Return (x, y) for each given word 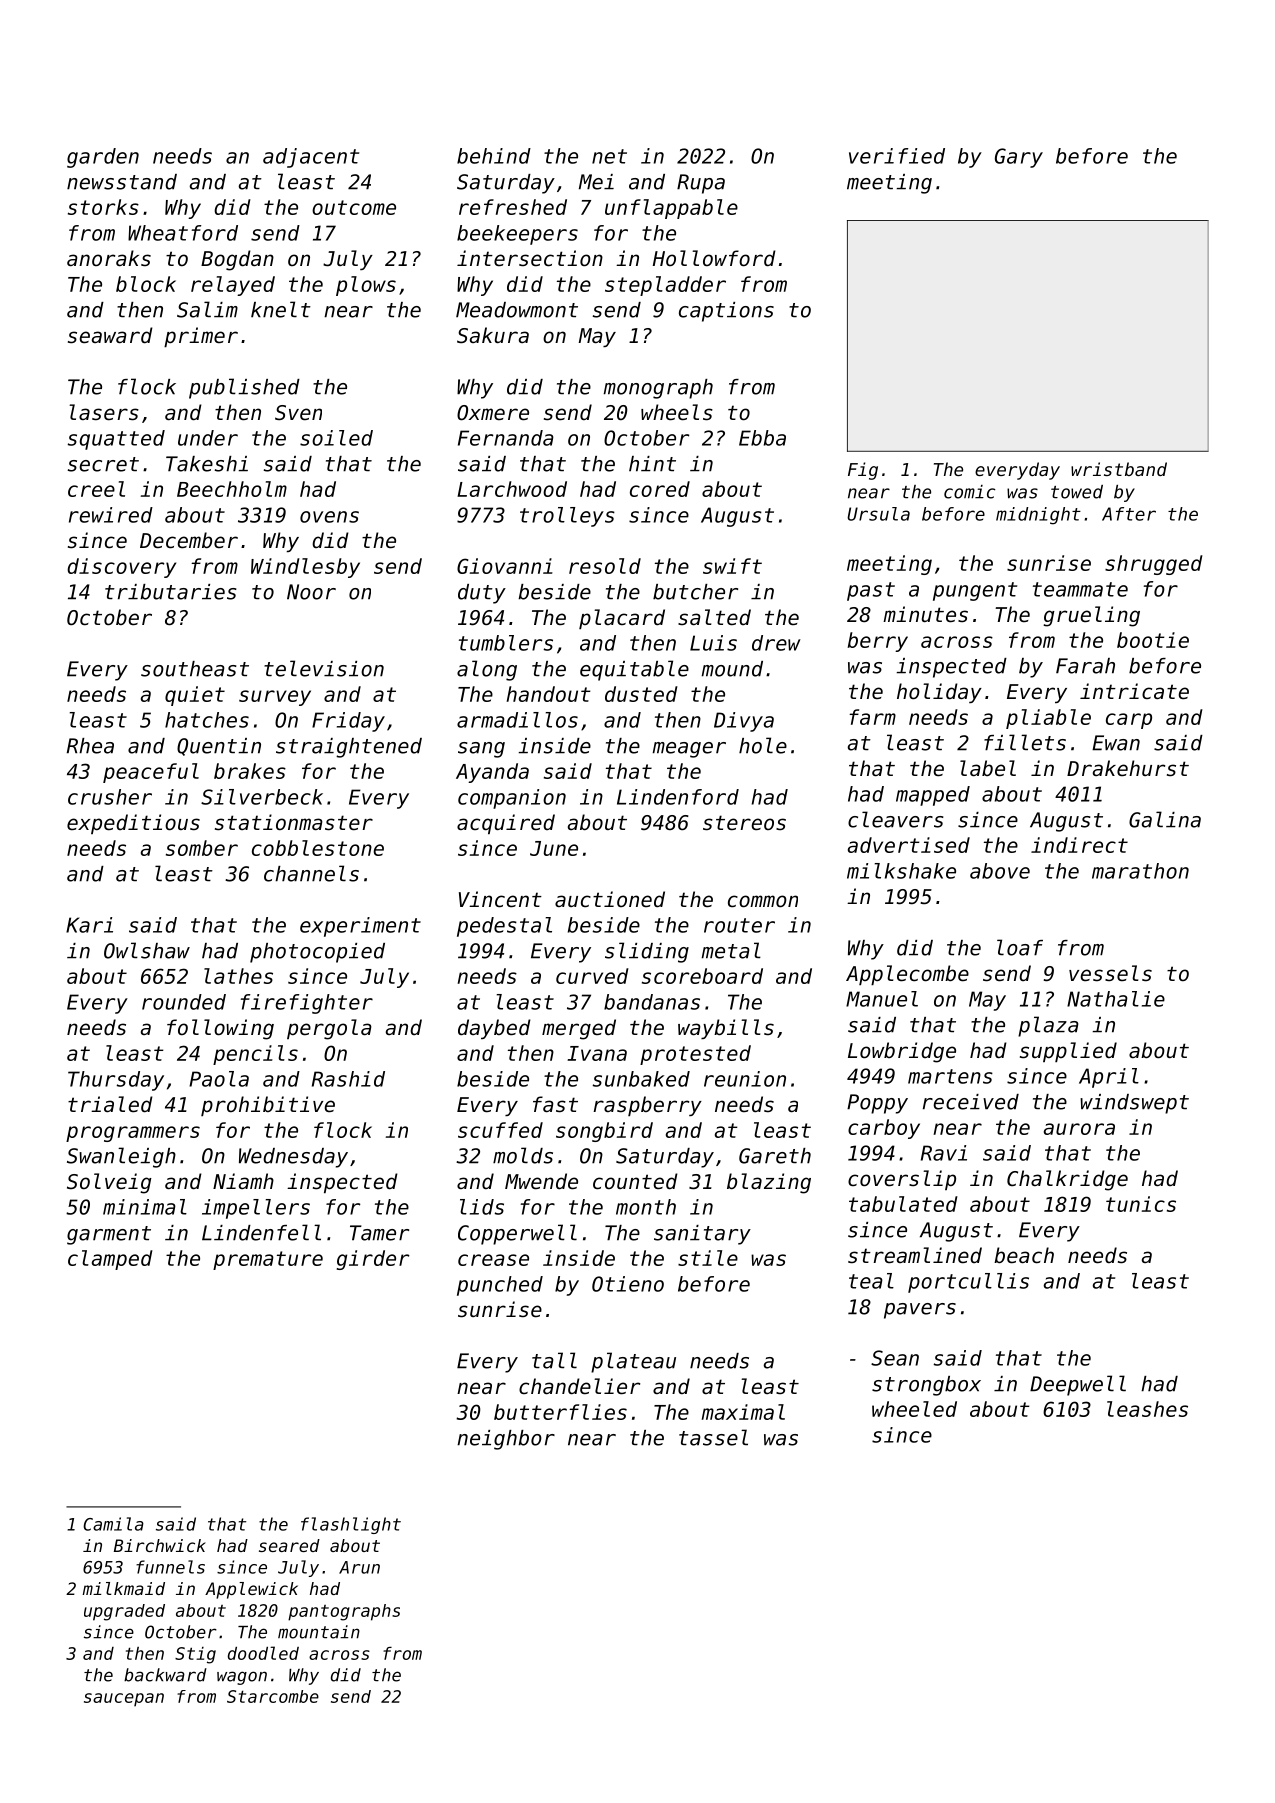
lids (482, 1207)
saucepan (124, 1699)
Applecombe (907, 975)
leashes (1147, 1409)
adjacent (311, 158)
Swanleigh (121, 1157)
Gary (1019, 158)
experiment (360, 927)
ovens (329, 517)
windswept (1134, 1104)
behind (494, 156)
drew (776, 643)
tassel (713, 1437)
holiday (939, 693)
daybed (494, 1029)
